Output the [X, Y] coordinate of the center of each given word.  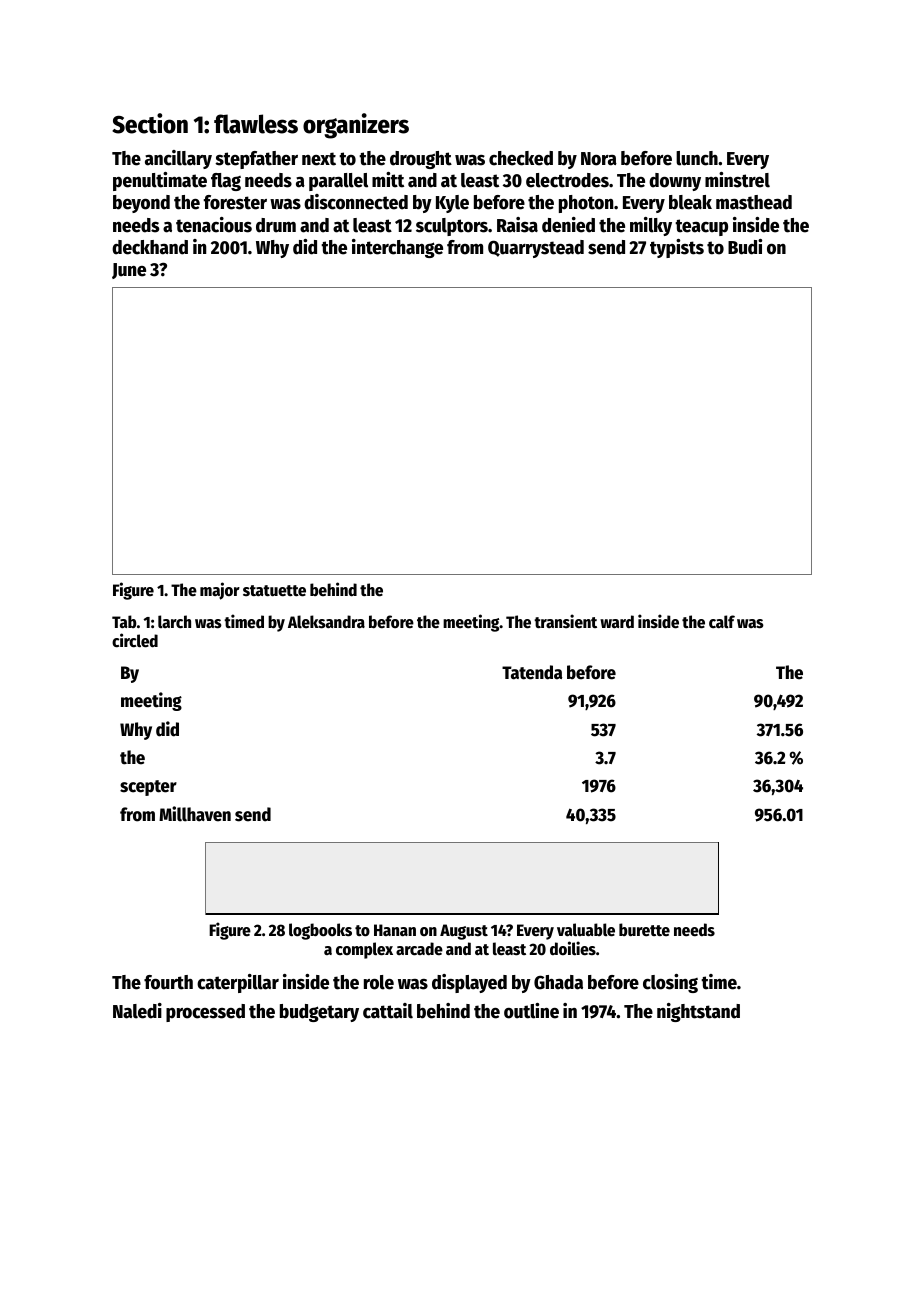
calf [722, 622]
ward [617, 621]
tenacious [214, 225]
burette [644, 930]
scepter [148, 788]
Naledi [137, 1011]
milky [651, 226]
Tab [124, 621]
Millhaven [195, 814]
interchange [397, 248]
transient [565, 621]
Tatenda [532, 672]
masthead [754, 202]
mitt [388, 180]
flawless [256, 124]
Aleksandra [326, 622]
